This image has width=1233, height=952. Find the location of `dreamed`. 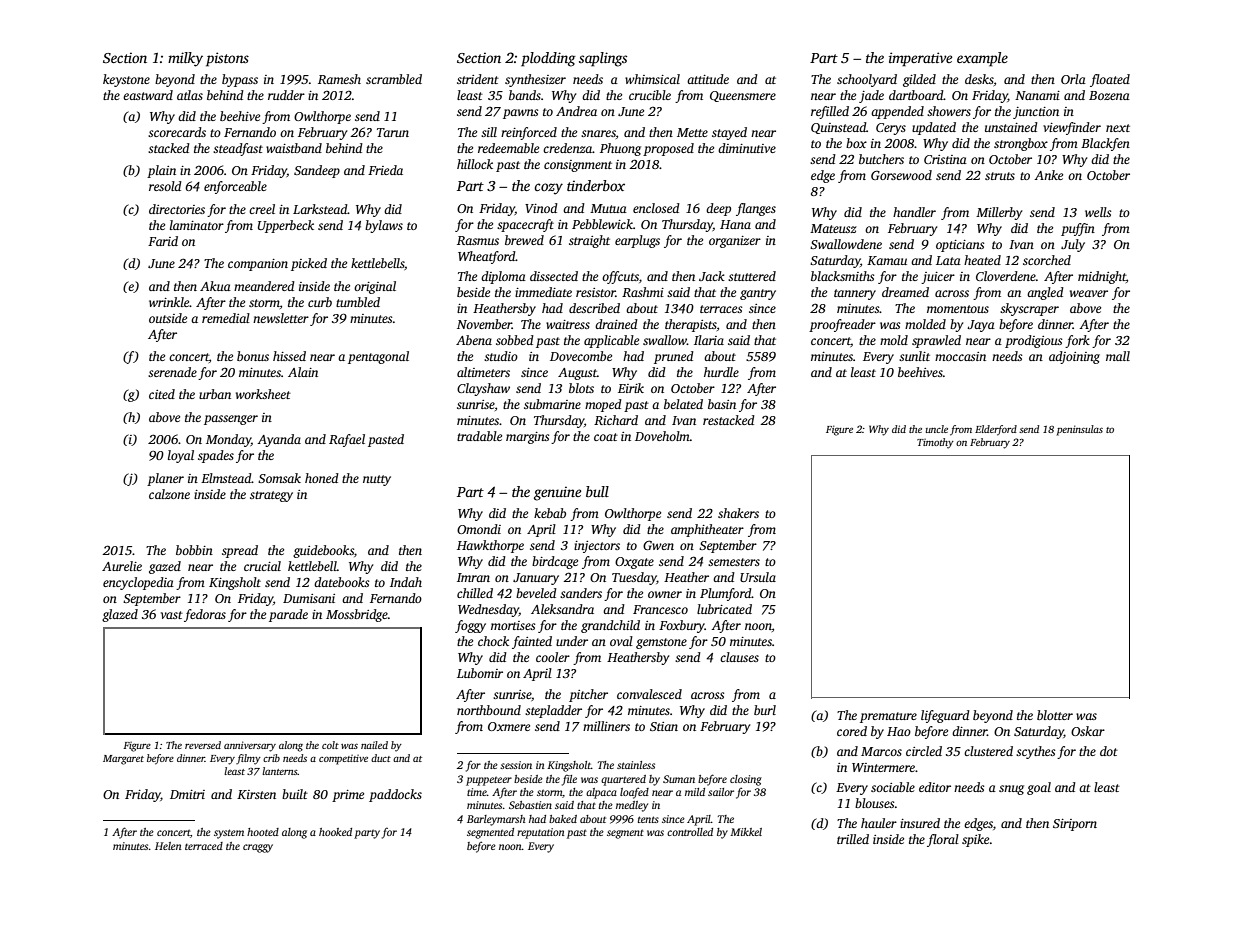

dreamed is located at coordinates (905, 292).
